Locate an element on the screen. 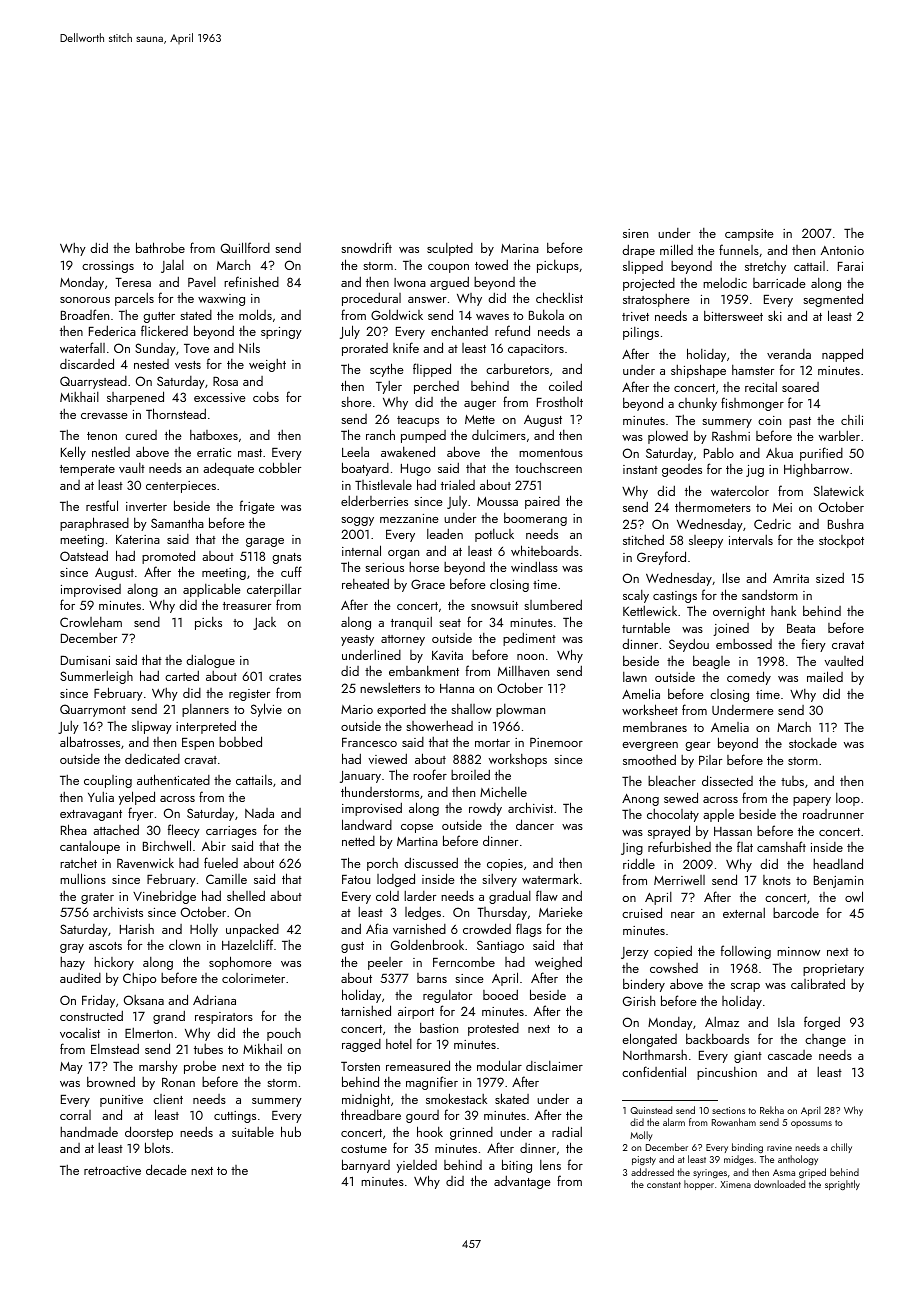  leaden is located at coordinates (445, 533).
